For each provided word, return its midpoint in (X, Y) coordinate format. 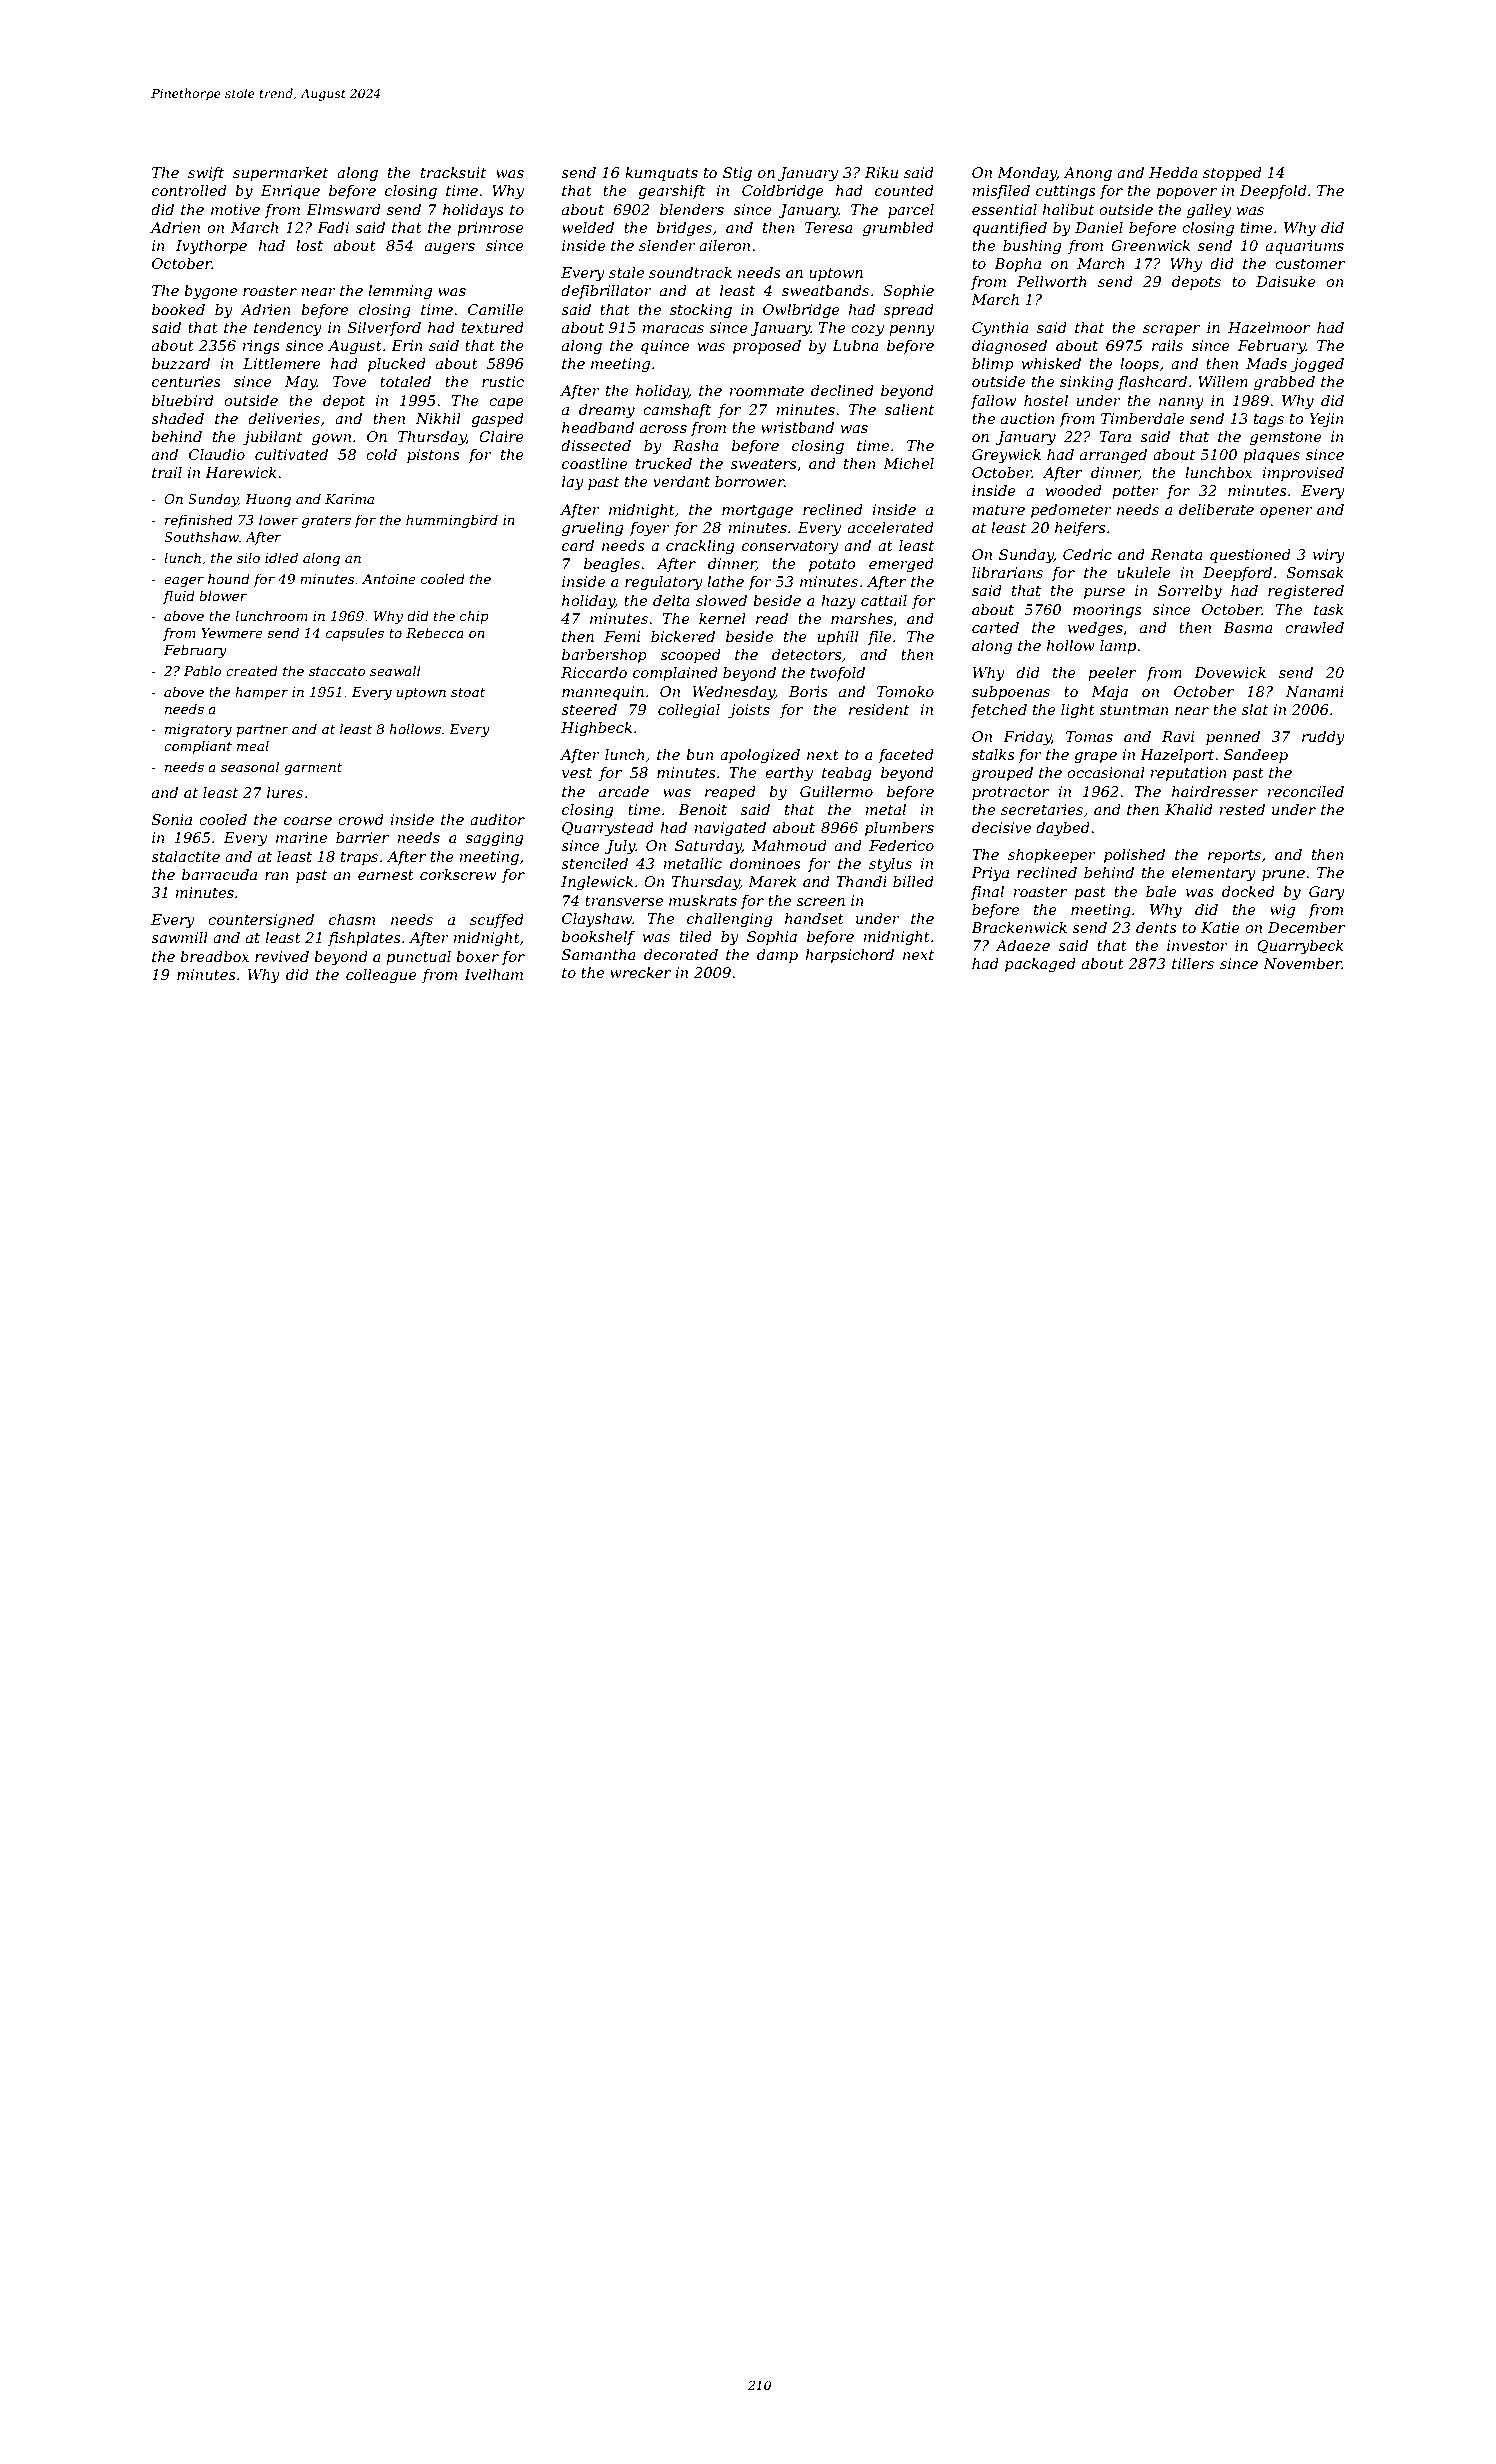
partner (262, 731)
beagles (612, 565)
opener (1286, 512)
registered (1306, 592)
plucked (397, 365)
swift (206, 174)
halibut (1068, 209)
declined (842, 390)
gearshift (671, 192)
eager (184, 582)
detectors (807, 654)
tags (1269, 421)
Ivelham (493, 974)
